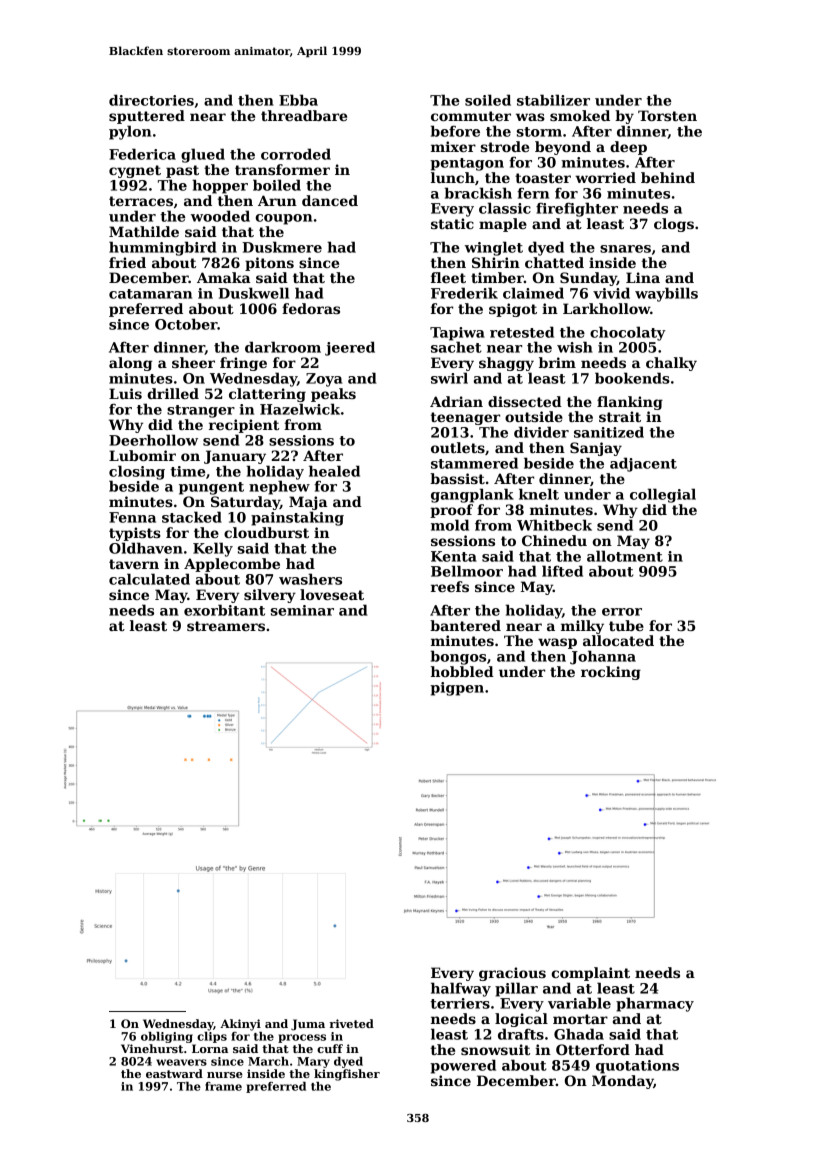  Describe the element at coordinates (304, 115) in the image. I see `threadbare` at that location.
